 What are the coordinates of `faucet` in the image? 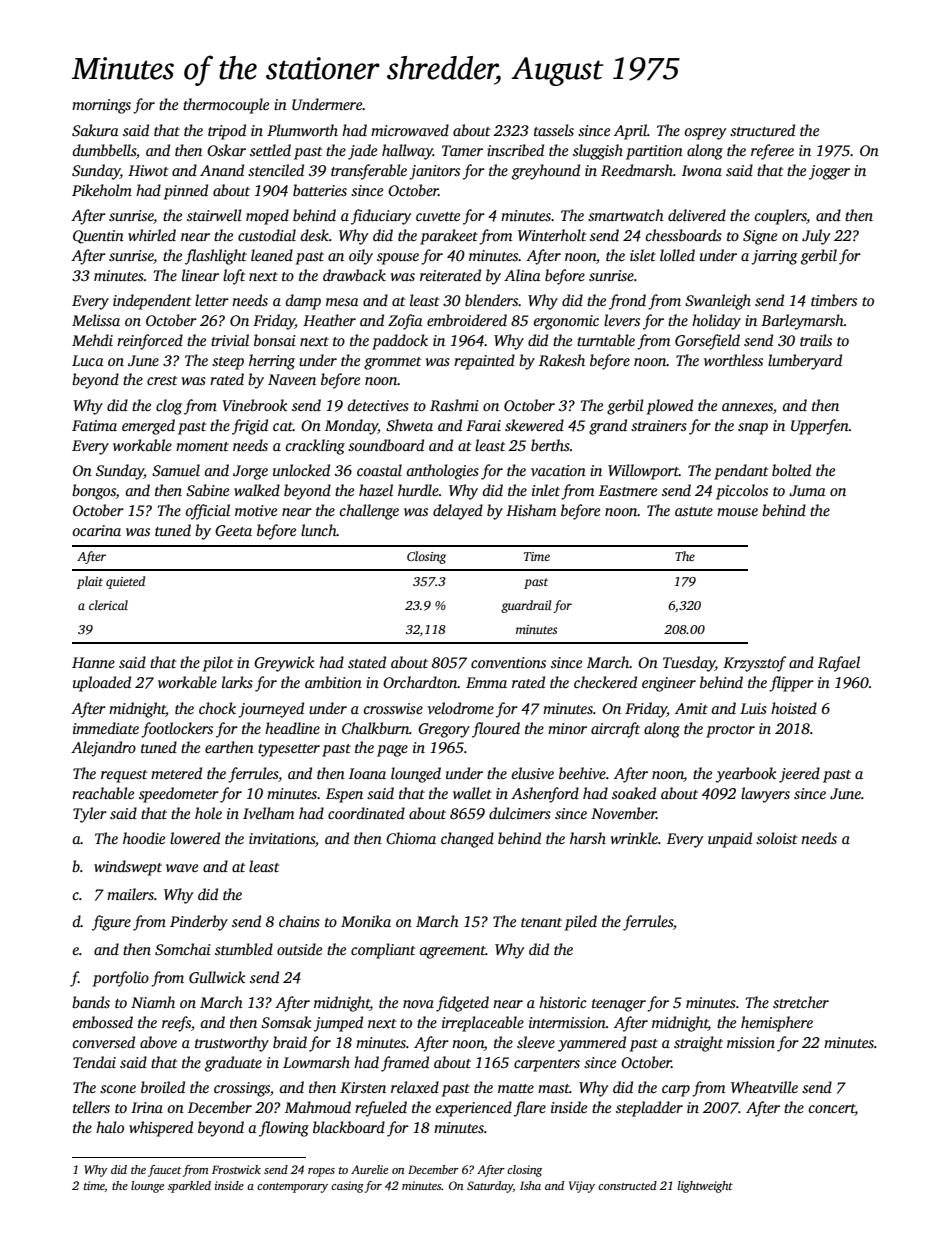 It's located at (164, 1171).
